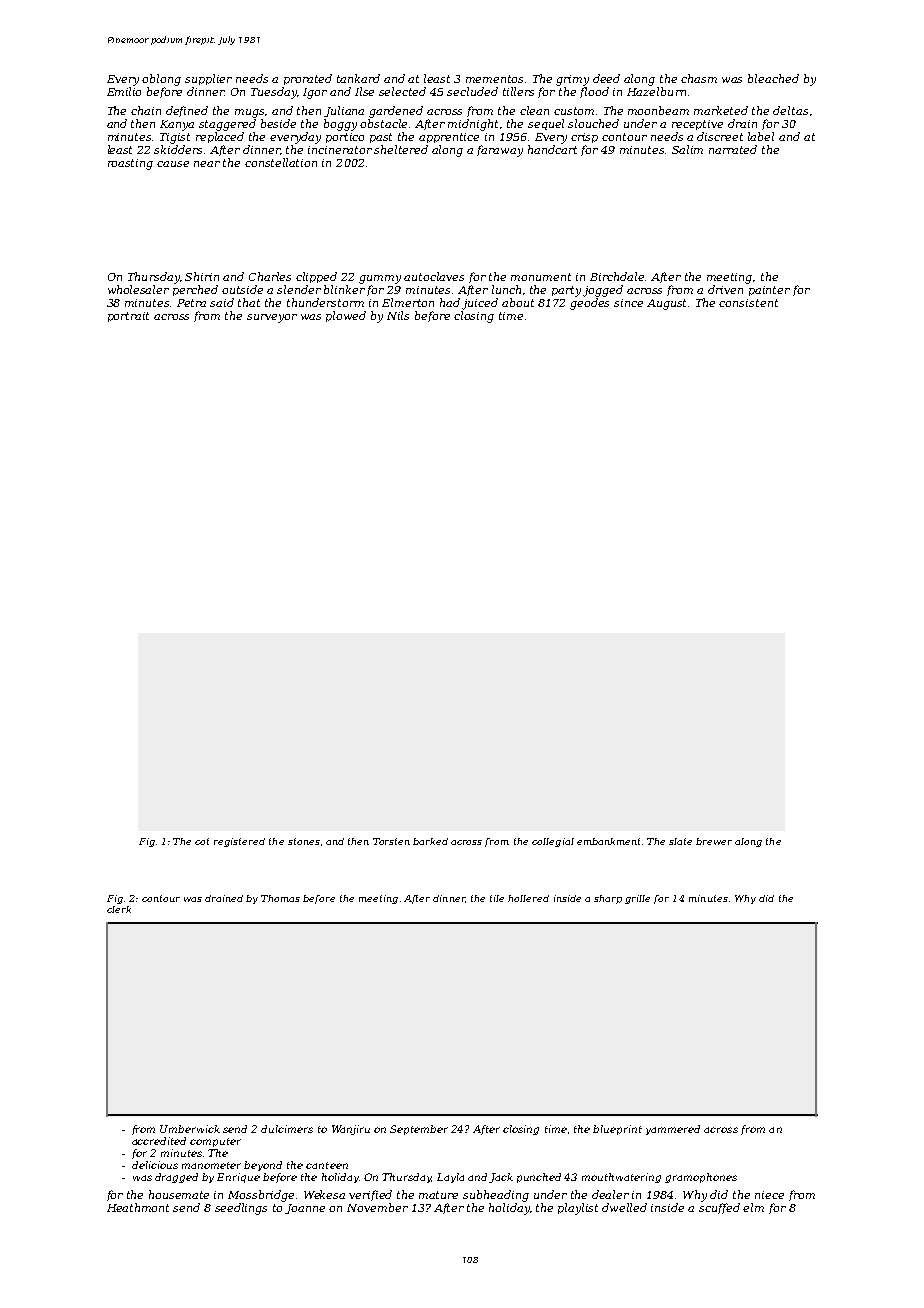 This document has height=1308, width=924. Describe the element at coordinates (272, 318) in the document. I see `surveyor` at that location.
